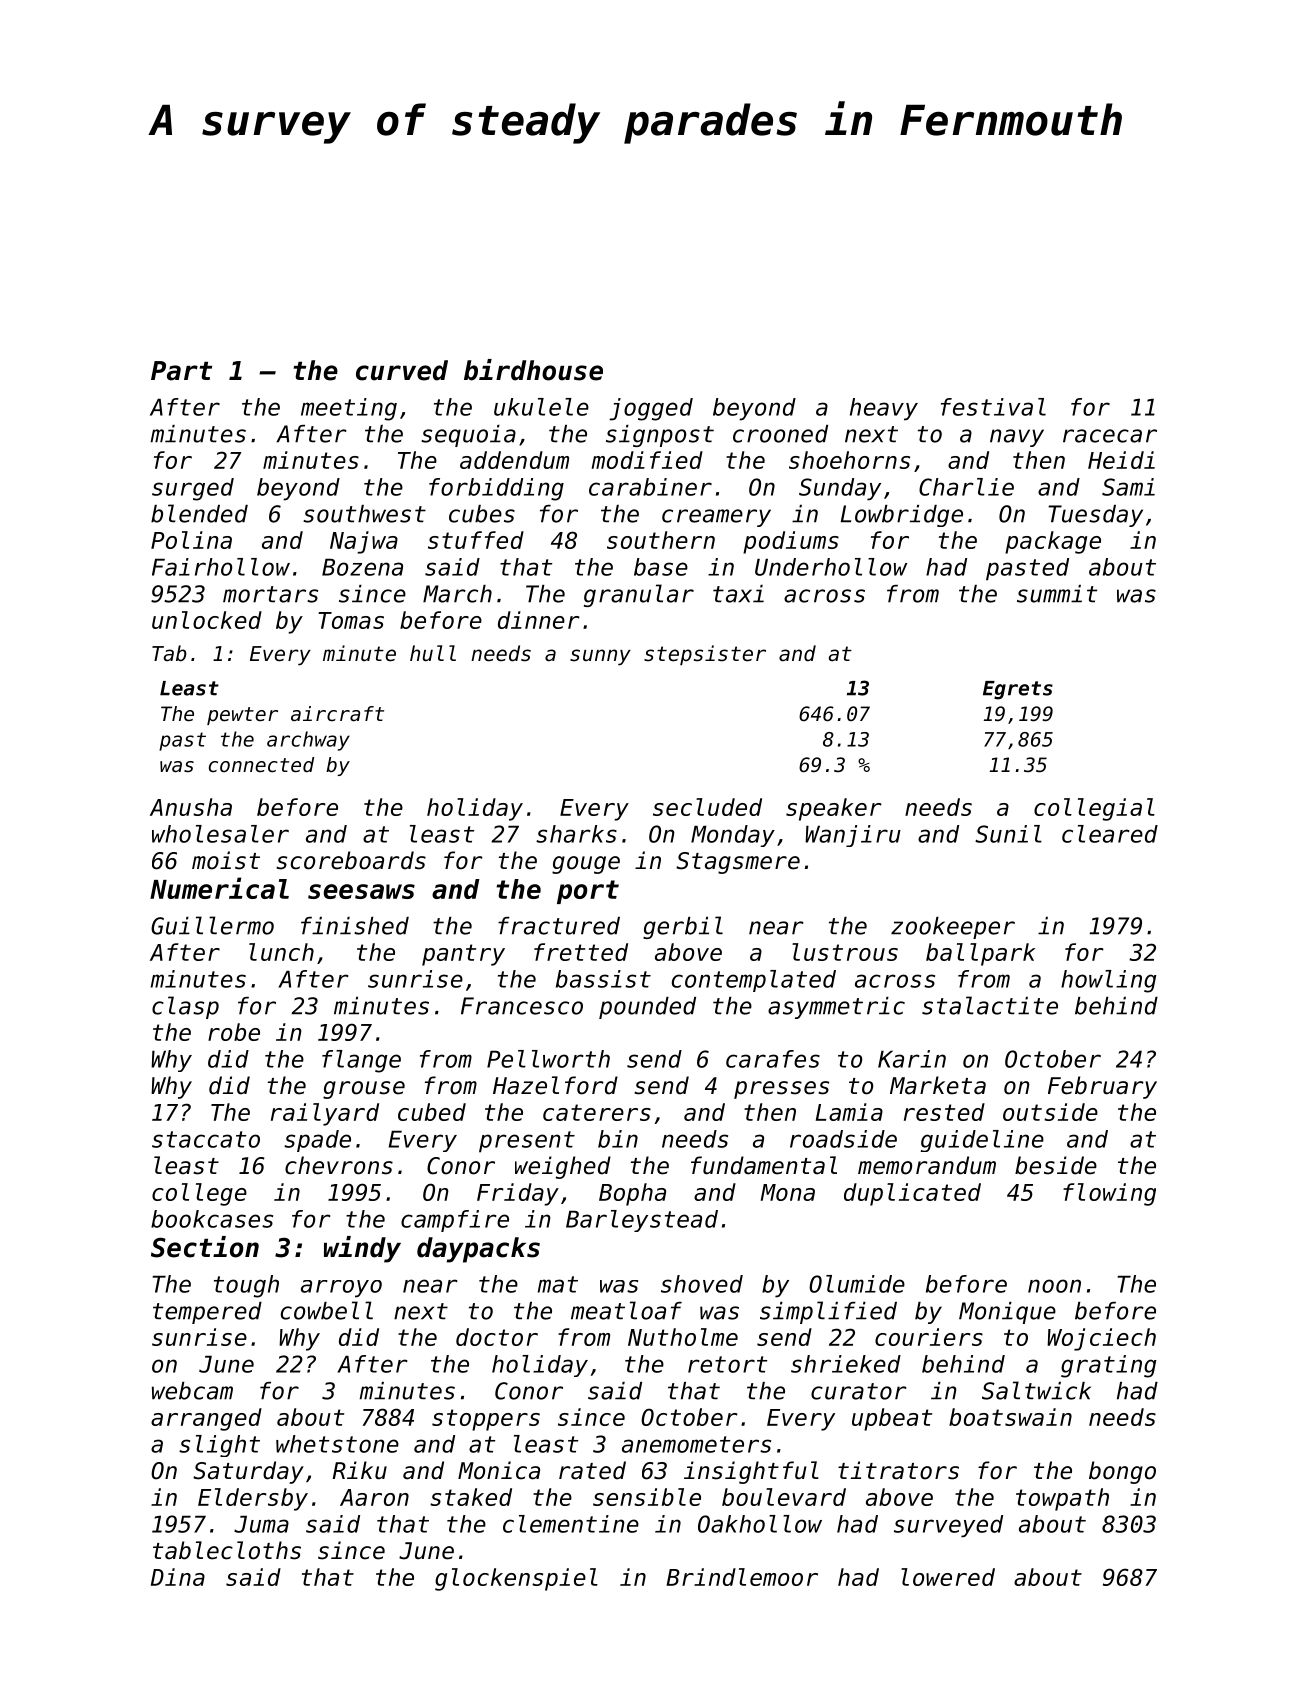 Image resolution: width=1308 pixels, height=1693 pixels. Describe the element at coordinates (953, 928) in the screenshot. I see `zookeeper` at that location.
